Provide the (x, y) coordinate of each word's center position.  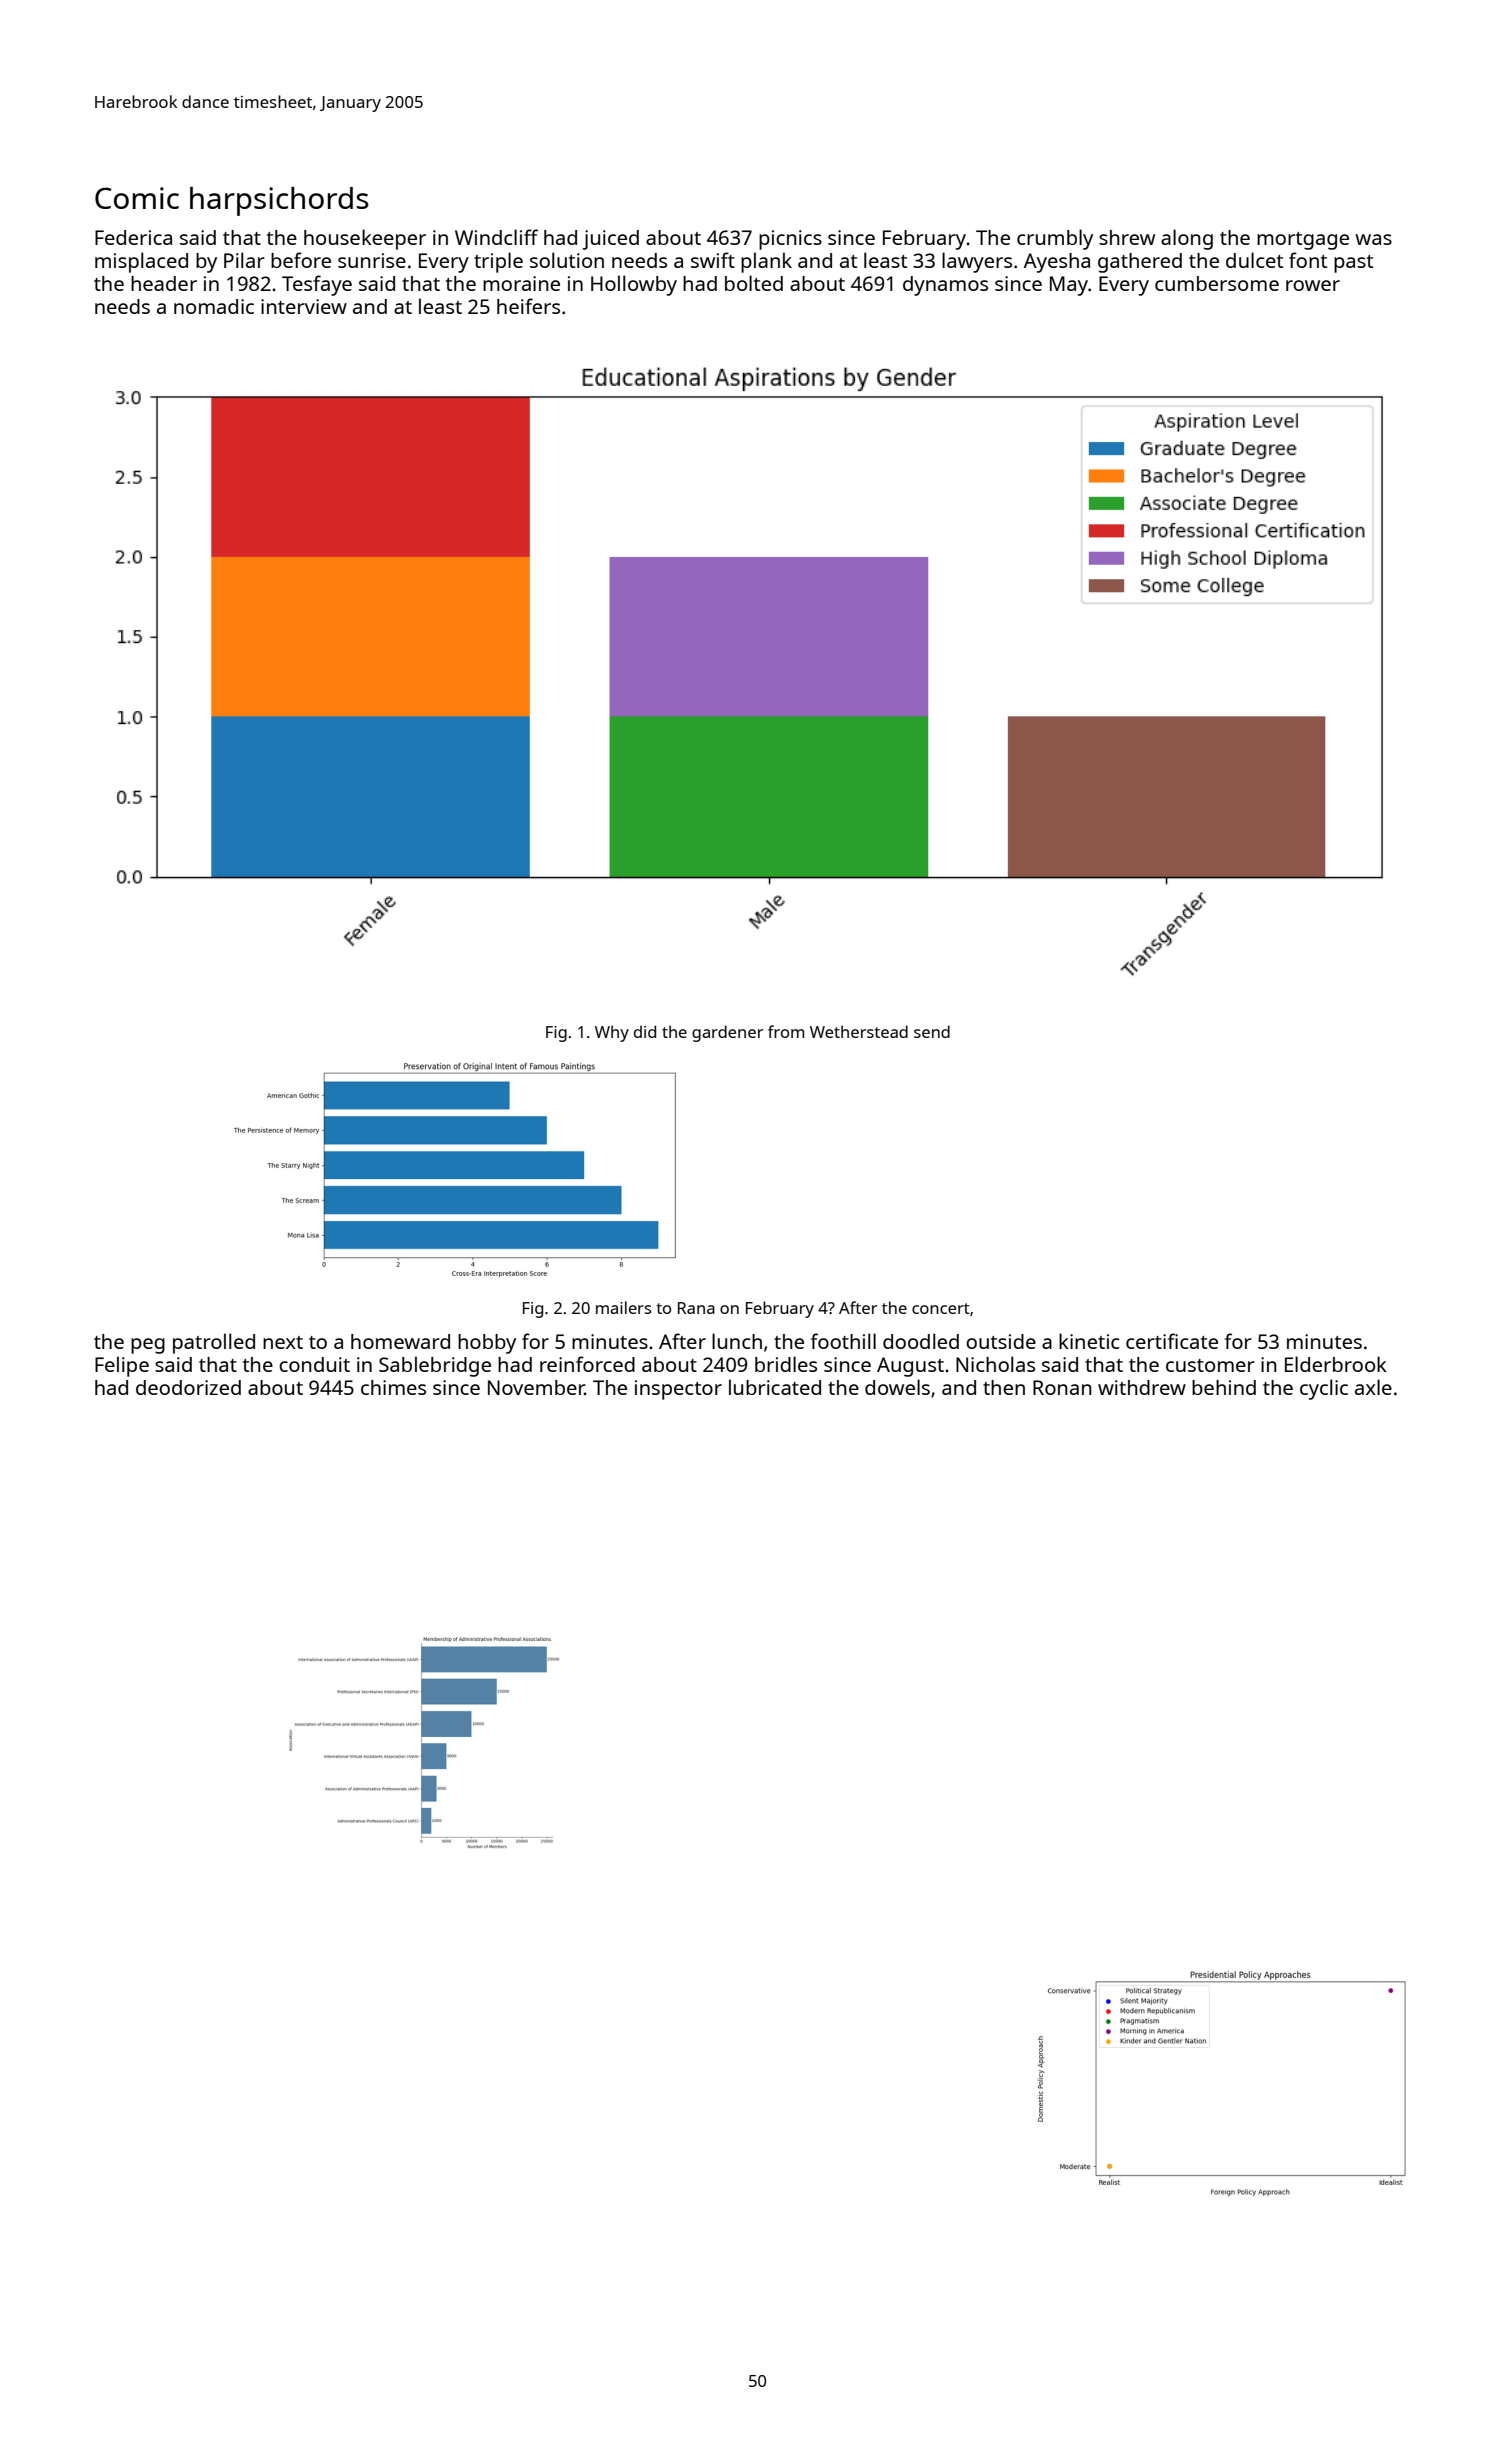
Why (612, 1033)
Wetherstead (859, 1031)
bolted (754, 283)
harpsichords (279, 201)
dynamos (945, 286)
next (283, 1342)
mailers (623, 1307)
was (1373, 239)
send (932, 1031)
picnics (790, 240)
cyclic (1324, 1389)
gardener (727, 1033)
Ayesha (1057, 263)
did (645, 1031)
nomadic (214, 306)
